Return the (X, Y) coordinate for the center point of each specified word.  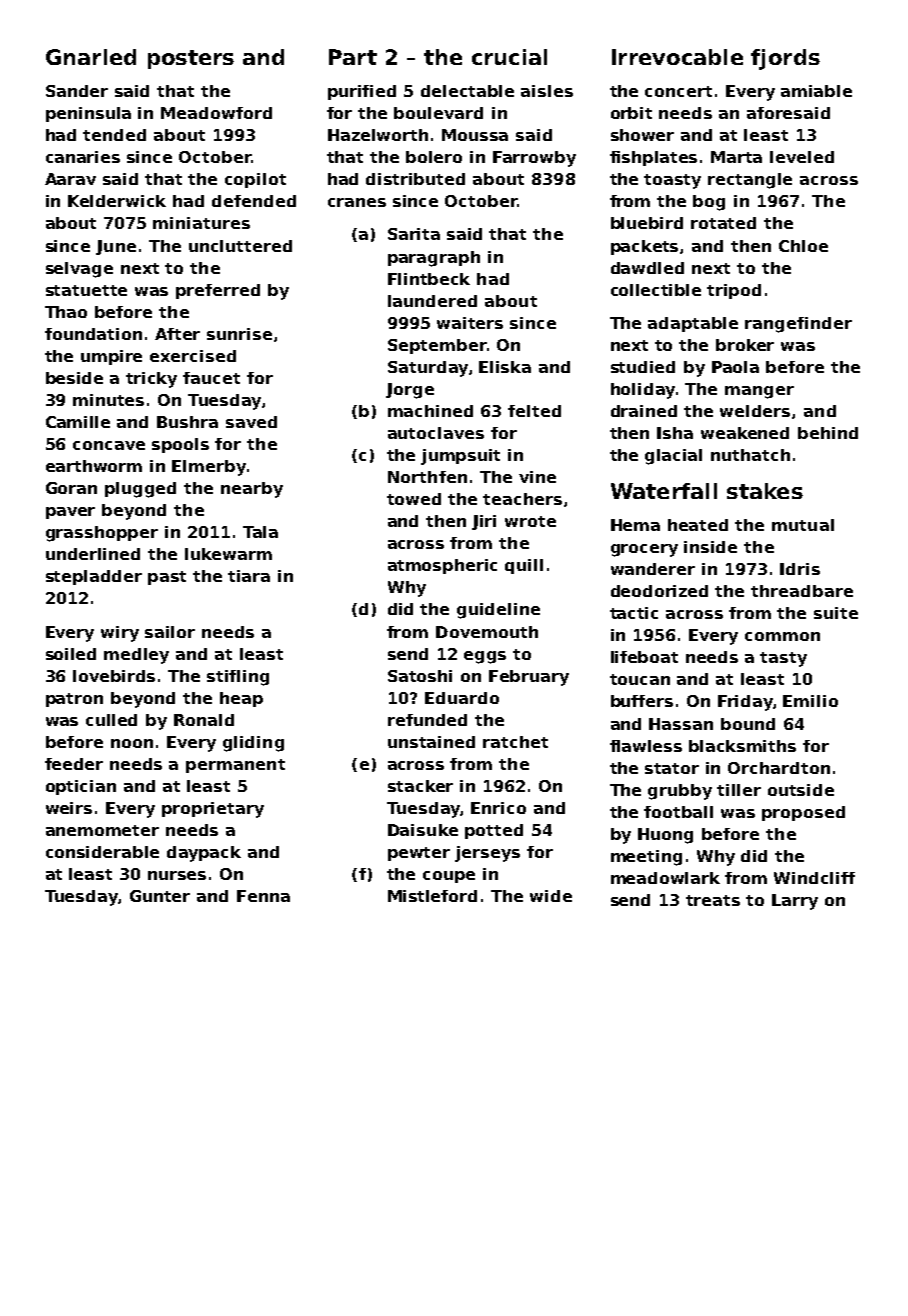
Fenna (263, 896)
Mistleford (432, 896)
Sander (77, 91)
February (529, 678)
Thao (66, 312)
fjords (785, 59)
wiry (120, 634)
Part (353, 57)
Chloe (803, 246)
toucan (640, 679)
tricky (151, 380)
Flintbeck (429, 279)
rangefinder (798, 325)
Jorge (410, 391)
